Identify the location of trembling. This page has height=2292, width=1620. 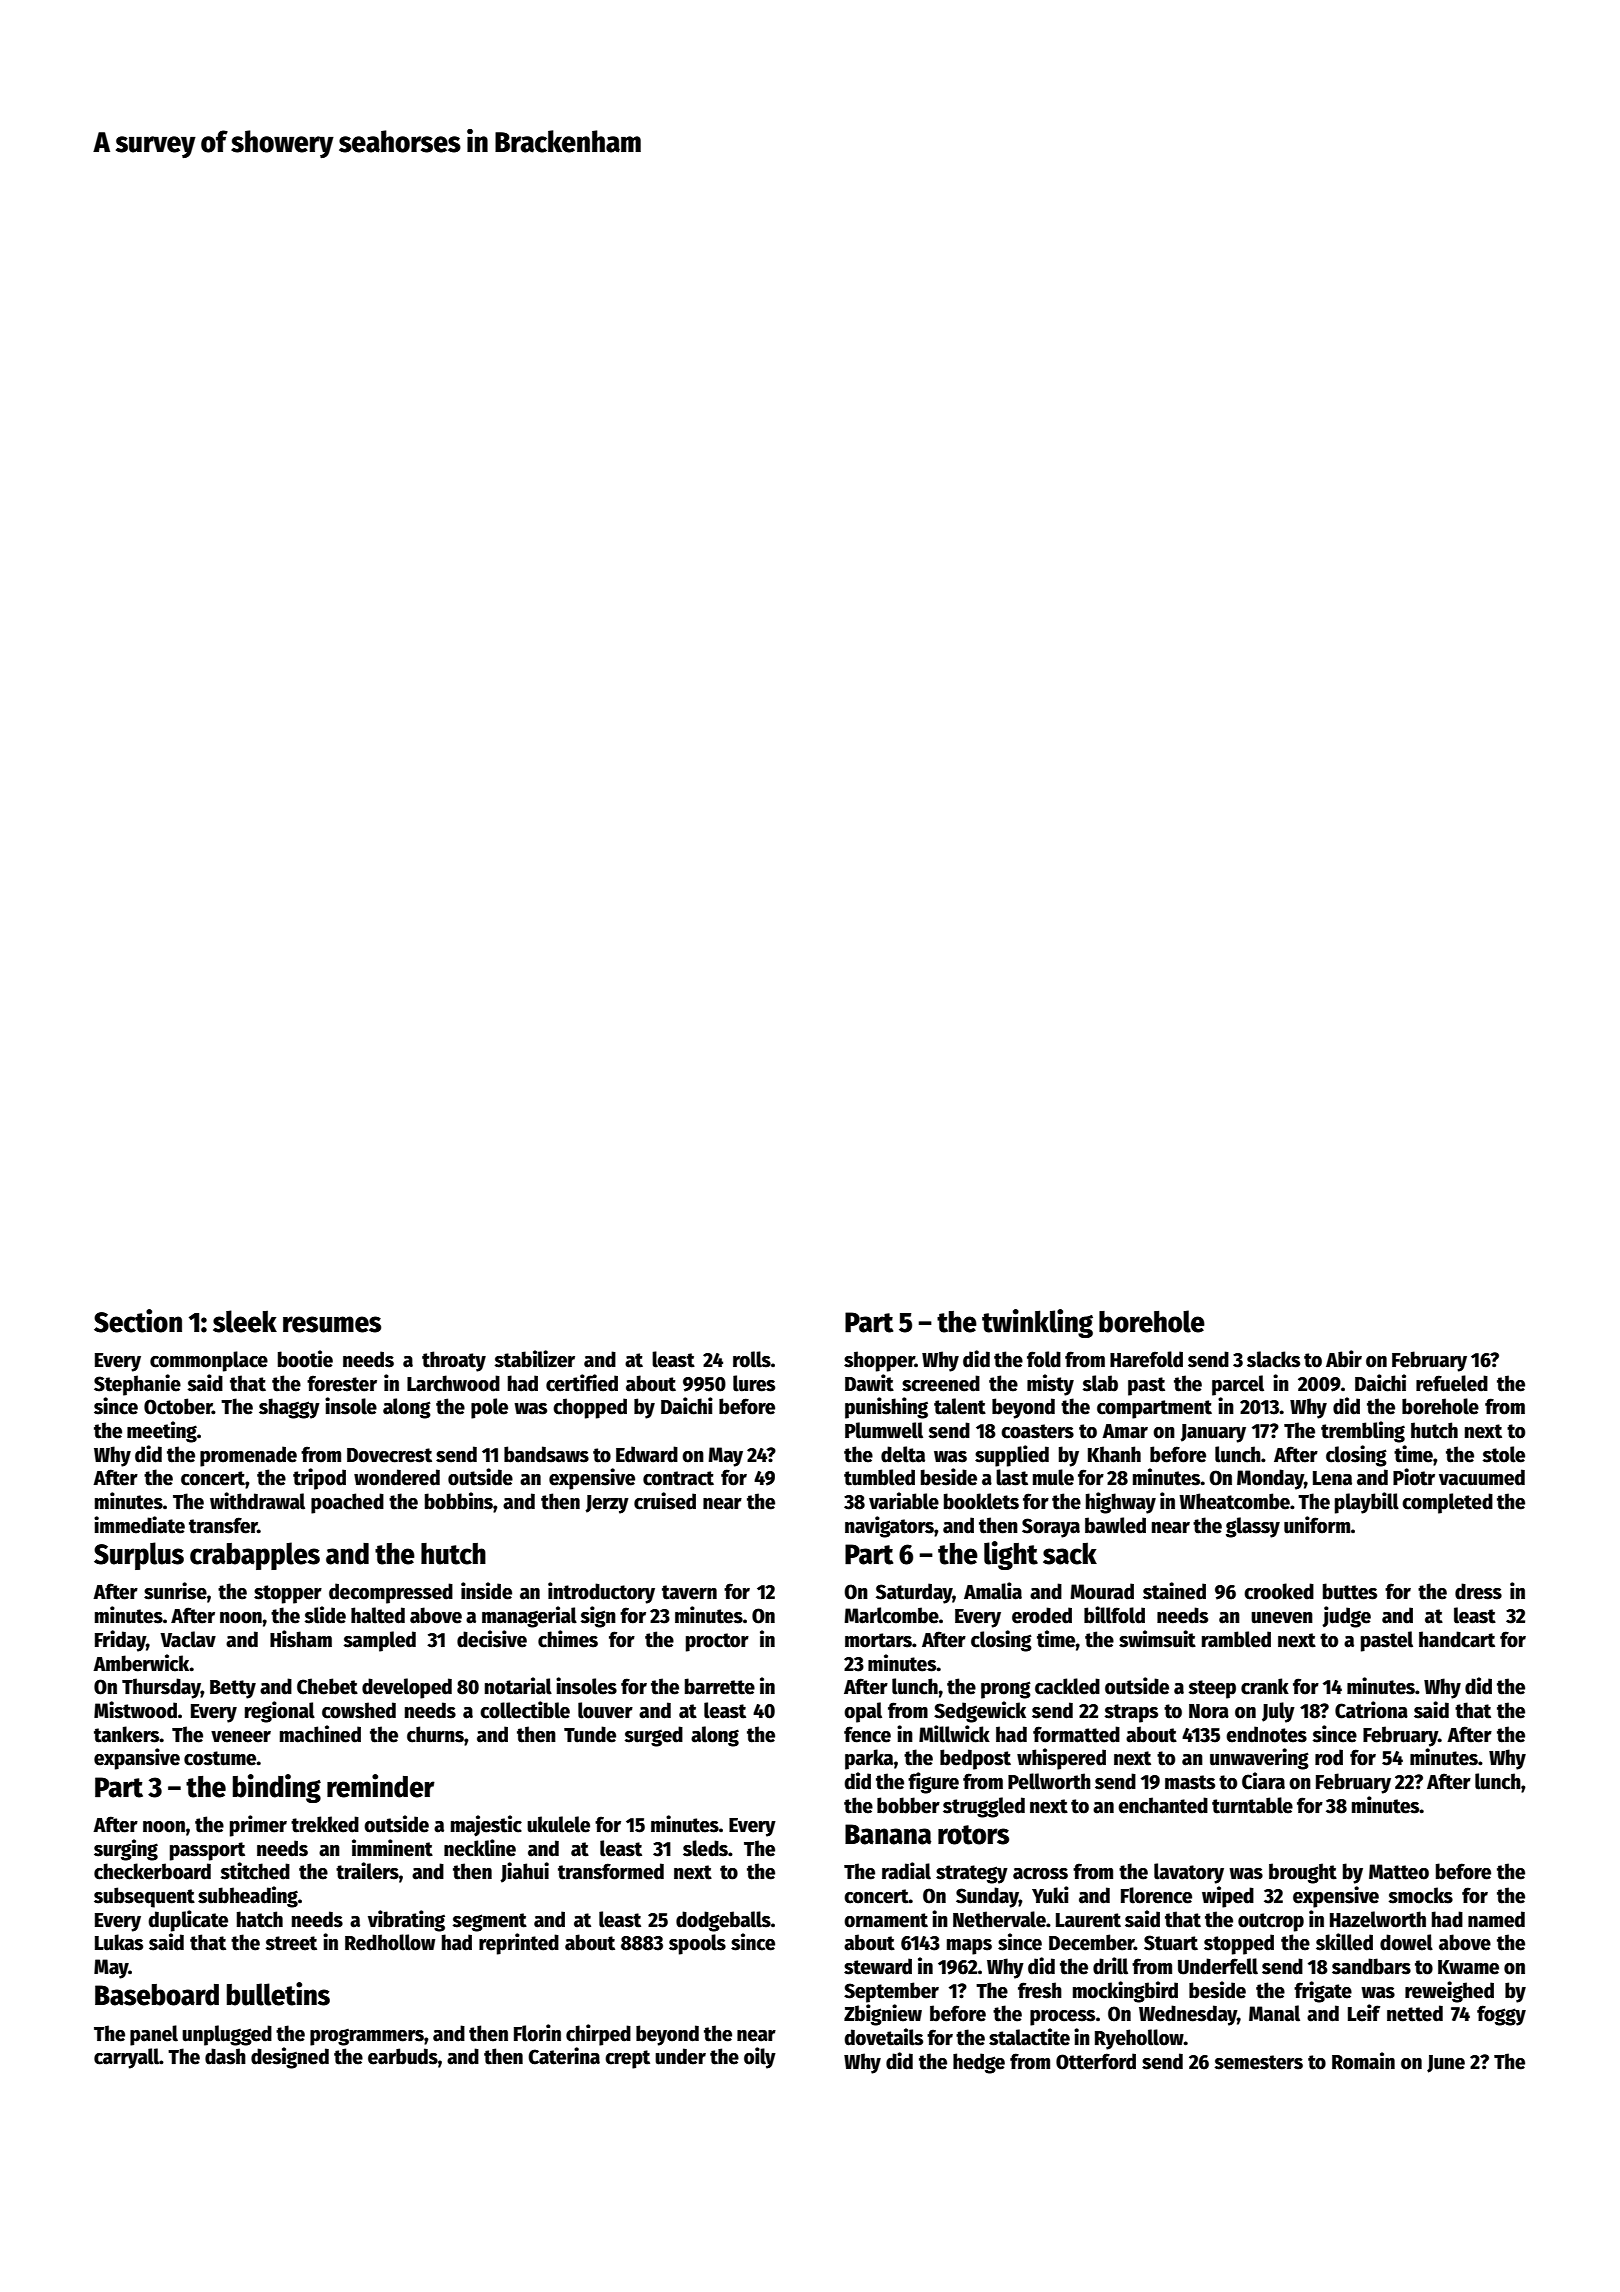
(1363, 1432).
